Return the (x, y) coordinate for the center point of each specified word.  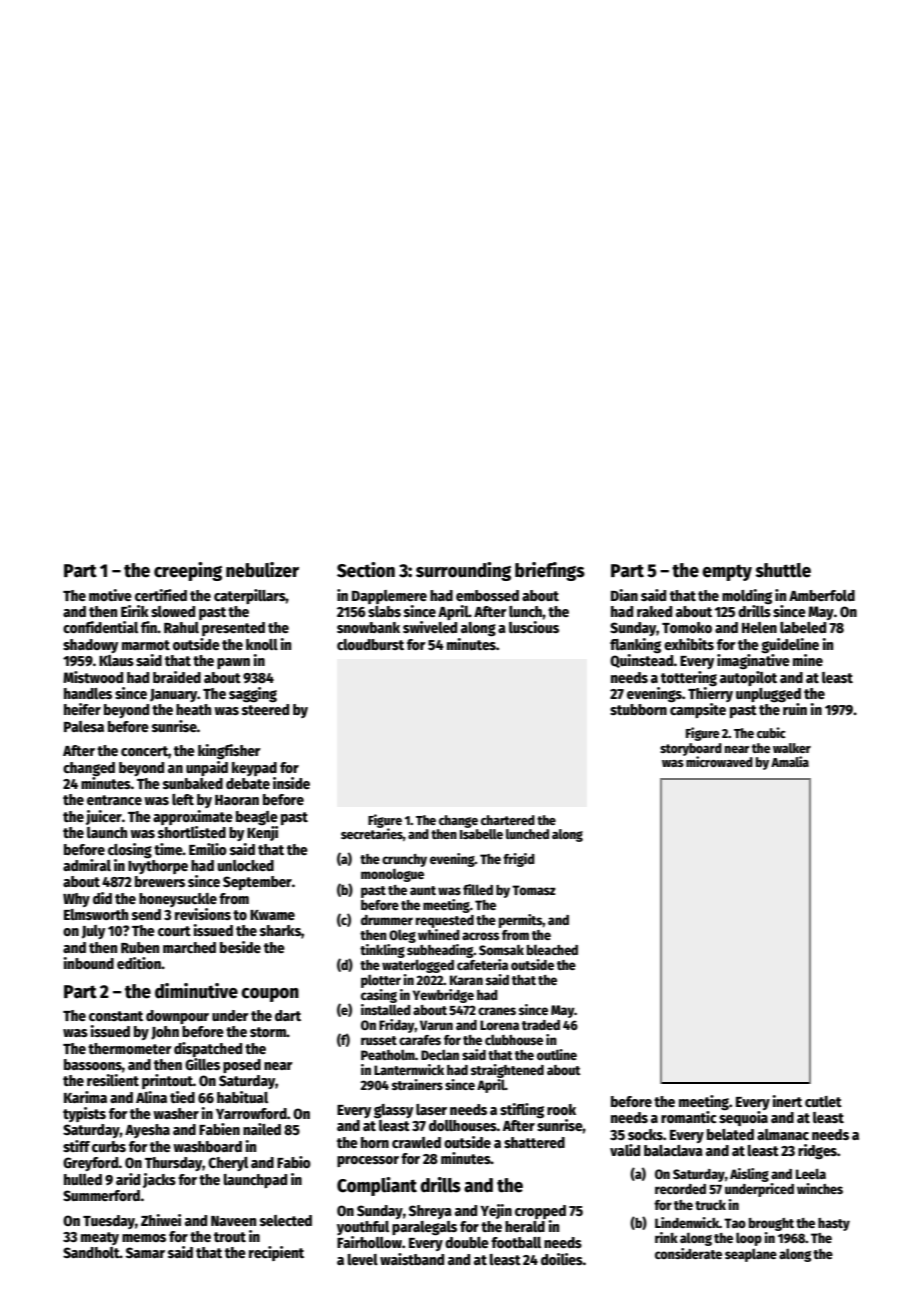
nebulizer (262, 570)
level (363, 1259)
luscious (534, 627)
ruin (795, 709)
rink (666, 1237)
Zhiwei (161, 1220)
